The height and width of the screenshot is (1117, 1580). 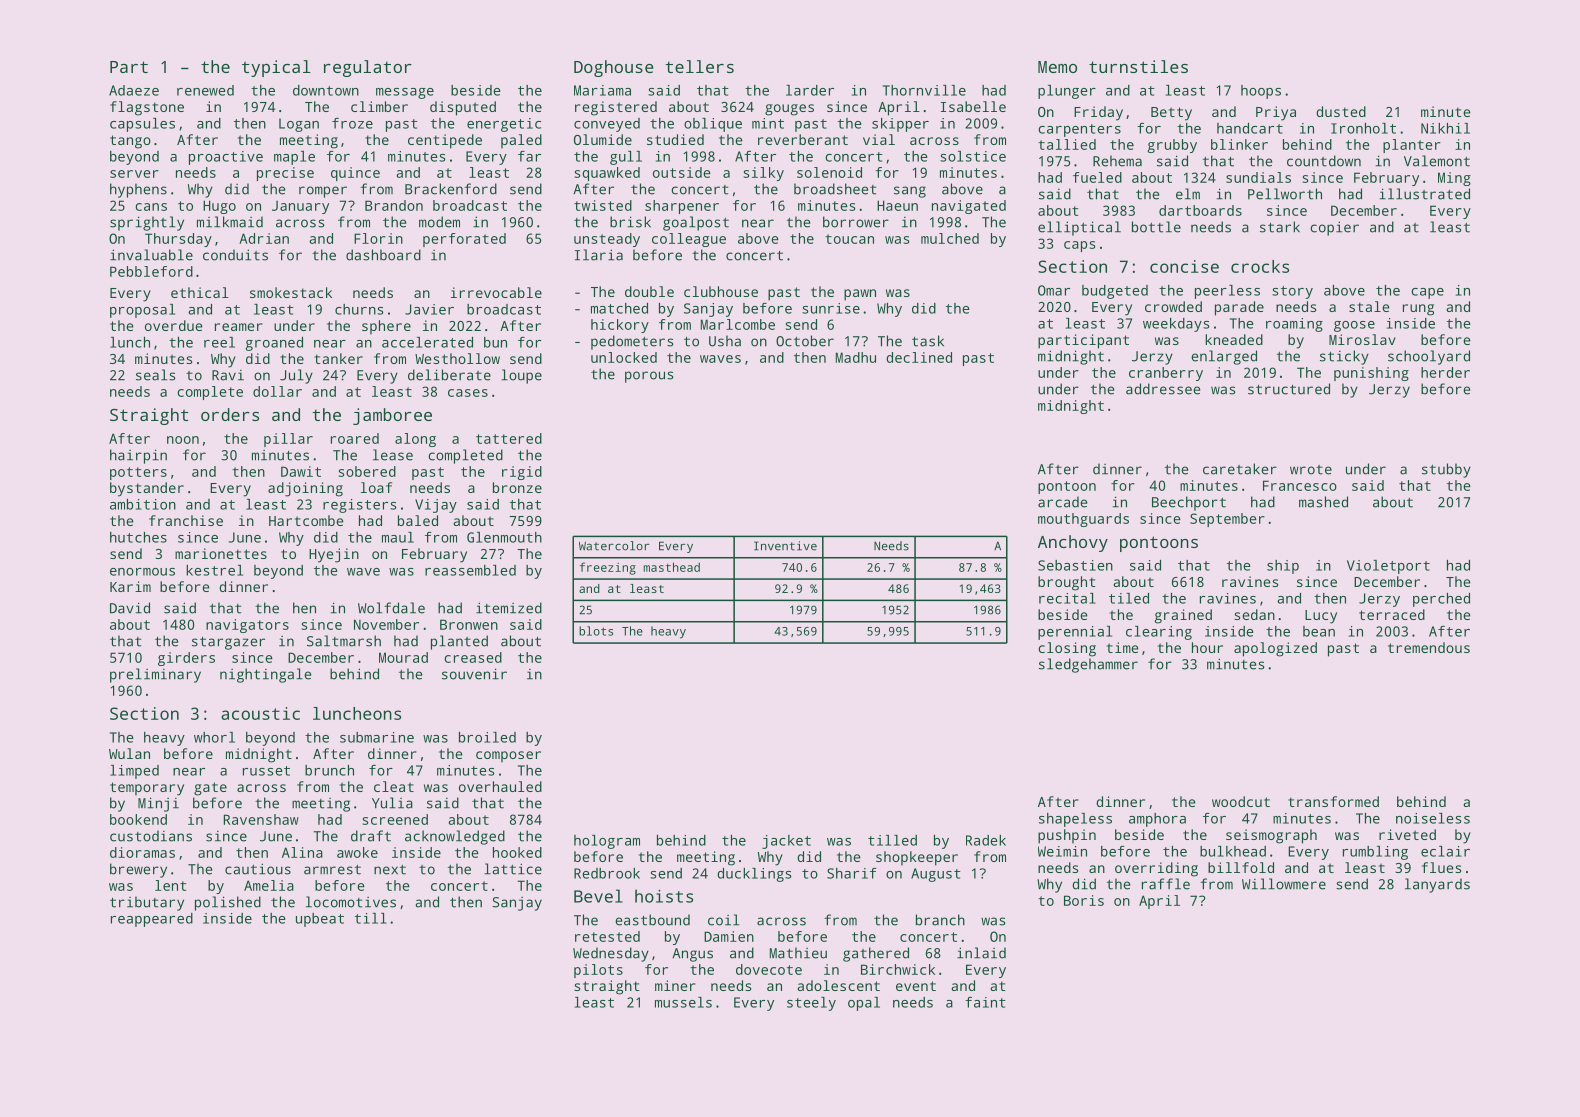 I want to click on stark, so click(x=1280, y=227).
